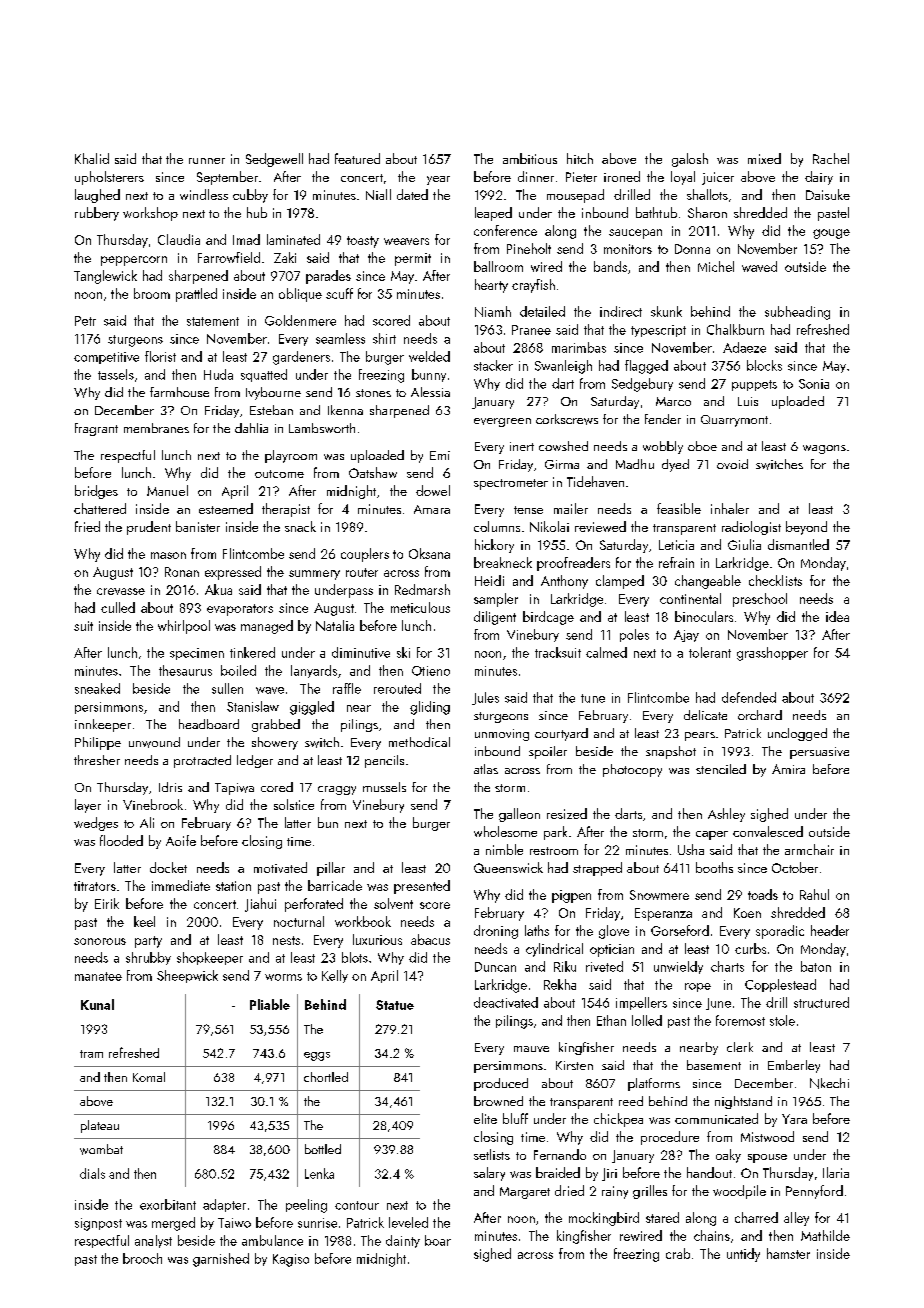  Describe the element at coordinates (326, 1077) in the page. I see `chortled` at that location.
